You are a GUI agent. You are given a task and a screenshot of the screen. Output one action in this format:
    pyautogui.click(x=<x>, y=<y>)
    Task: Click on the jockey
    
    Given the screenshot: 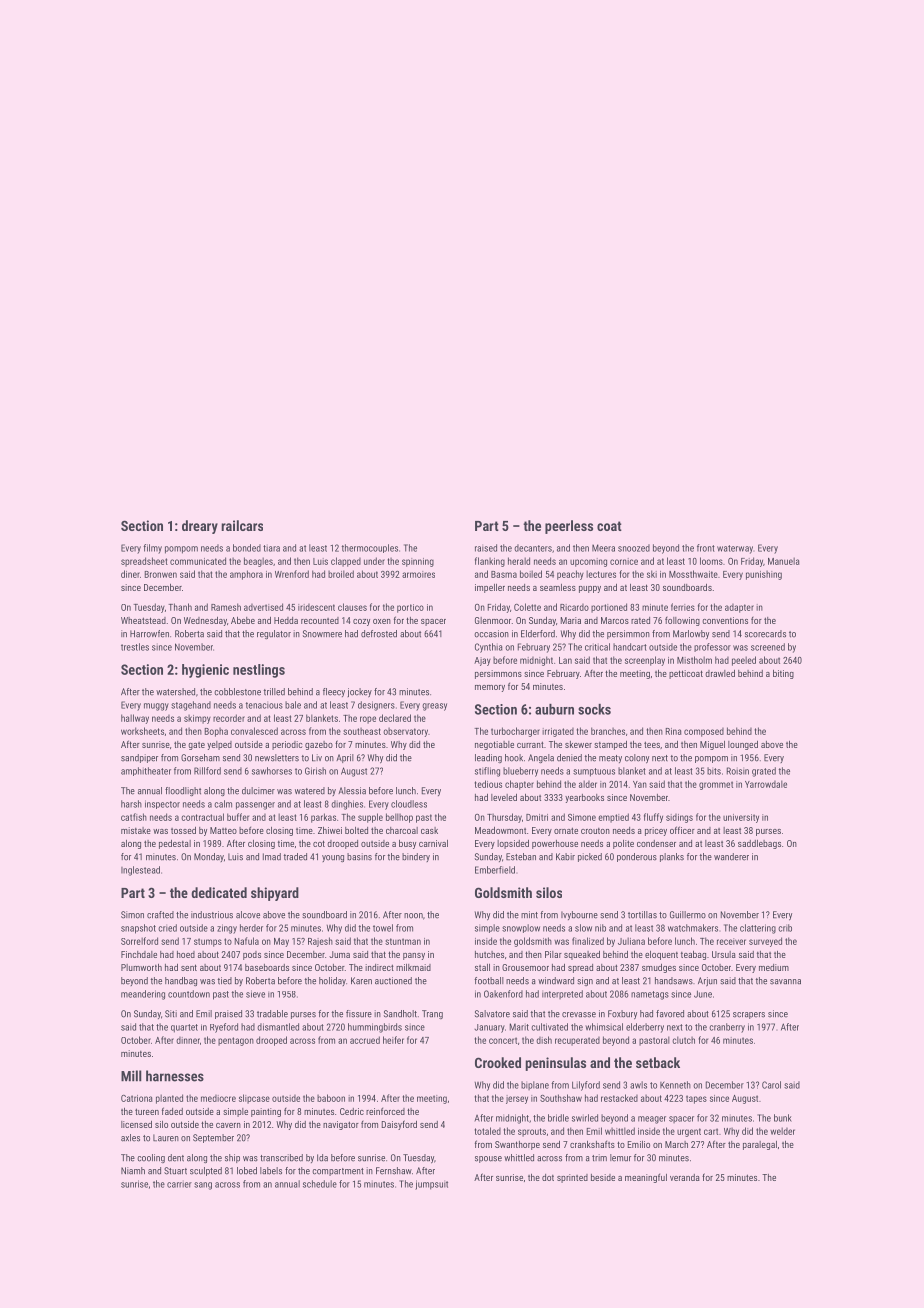 What is the action you would take?
    pyautogui.click(x=359, y=692)
